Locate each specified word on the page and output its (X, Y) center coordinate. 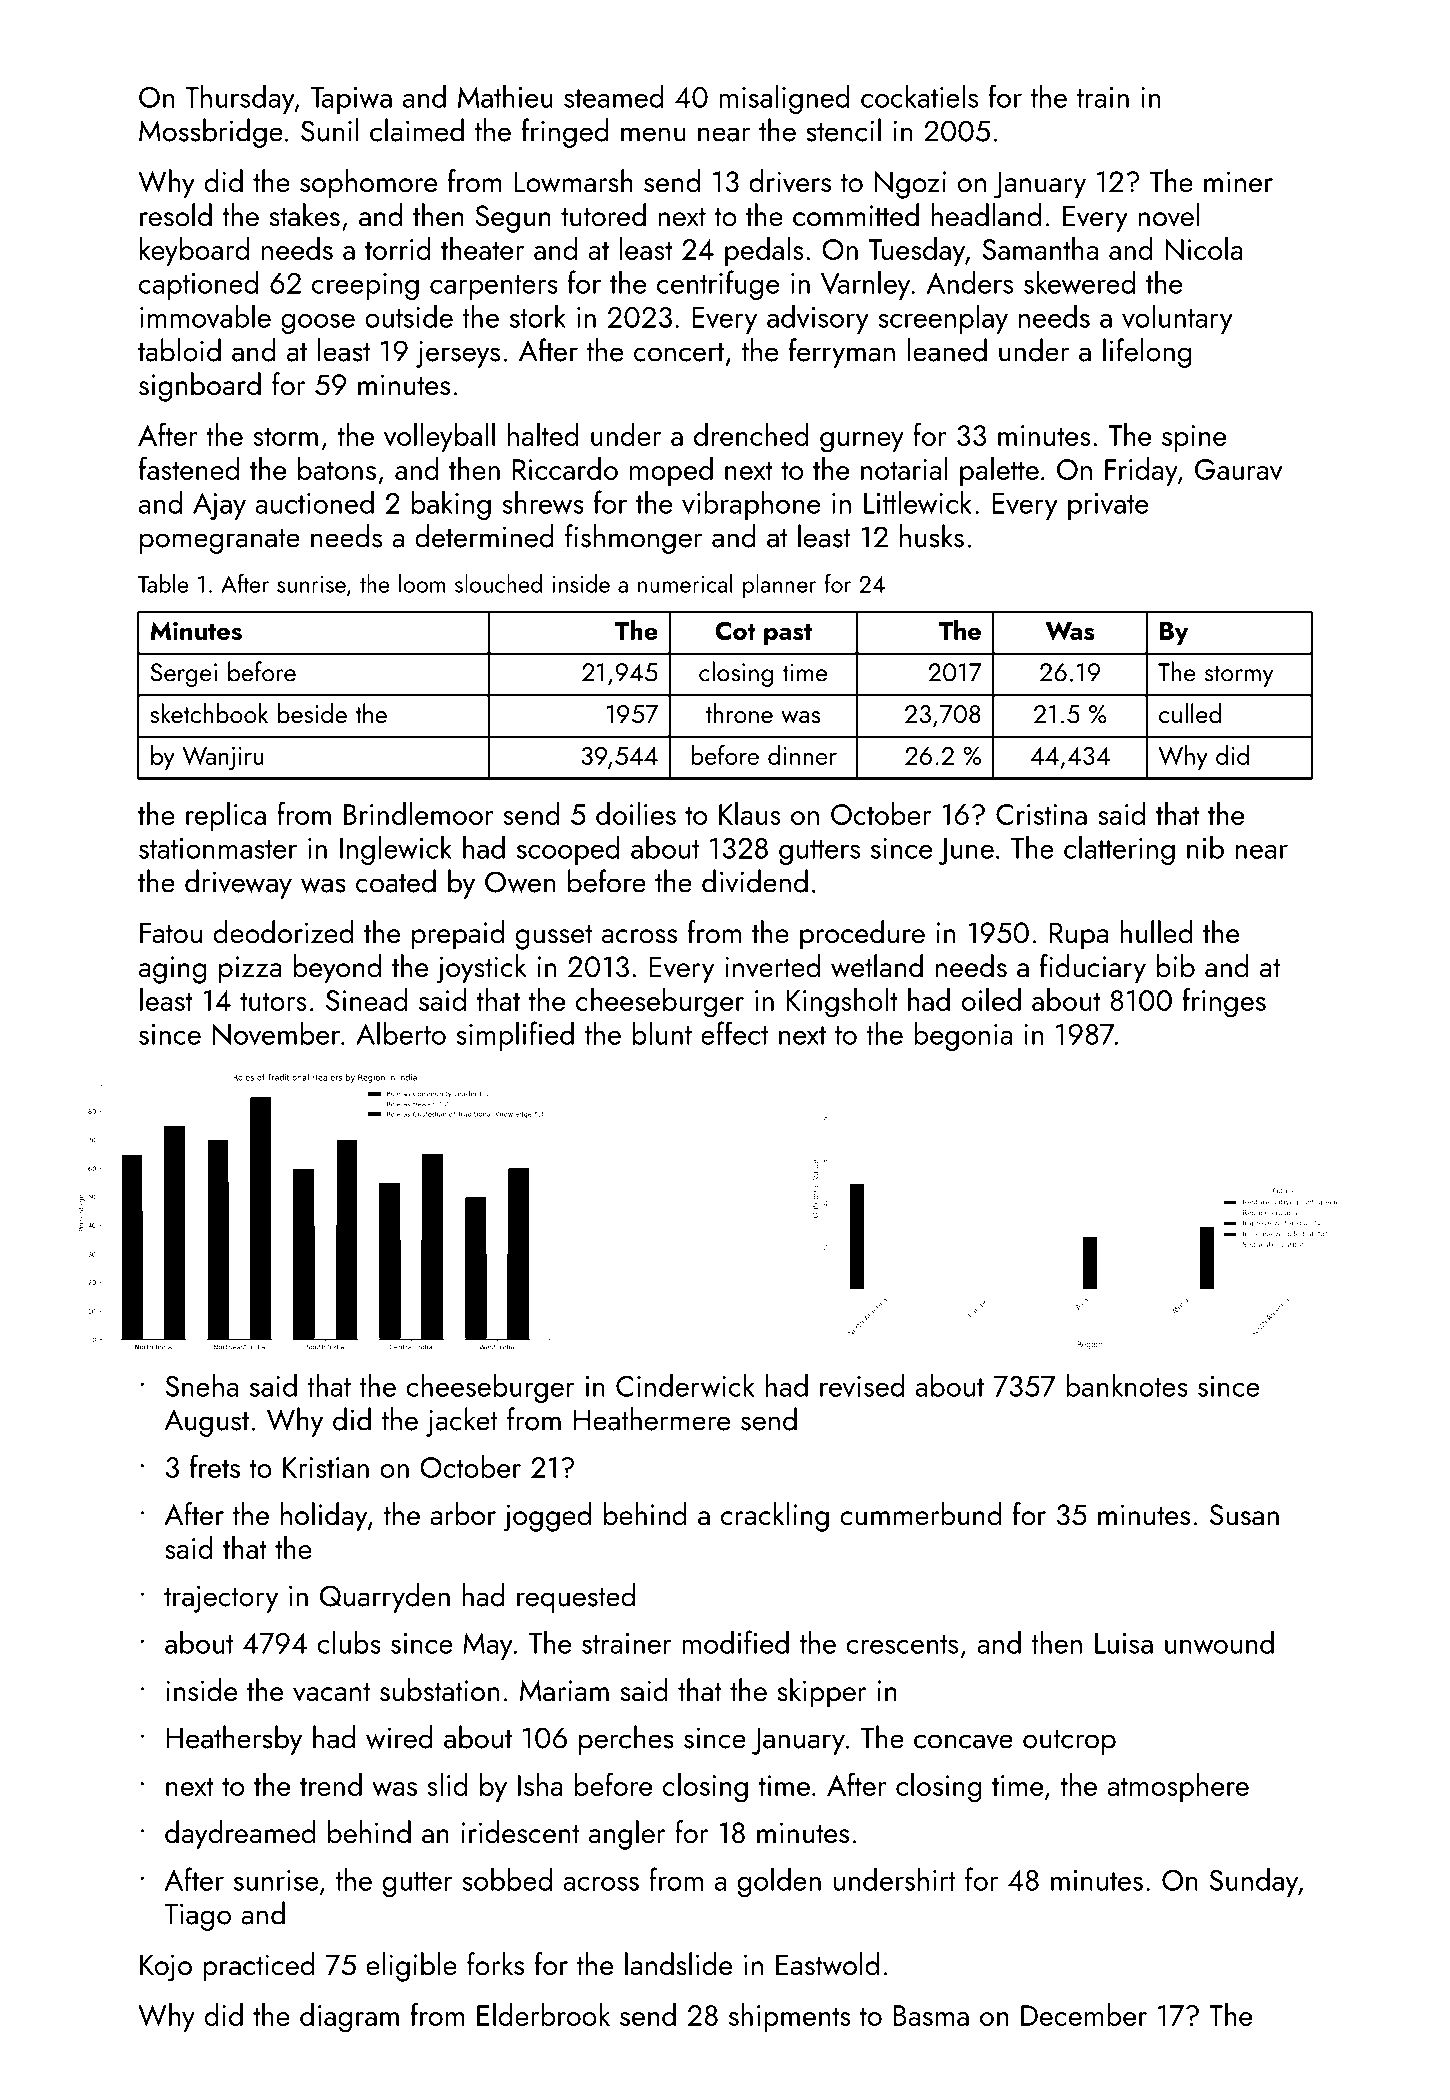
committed (856, 215)
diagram (349, 2018)
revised (862, 1385)
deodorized (283, 932)
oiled (991, 999)
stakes (304, 215)
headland (986, 215)
